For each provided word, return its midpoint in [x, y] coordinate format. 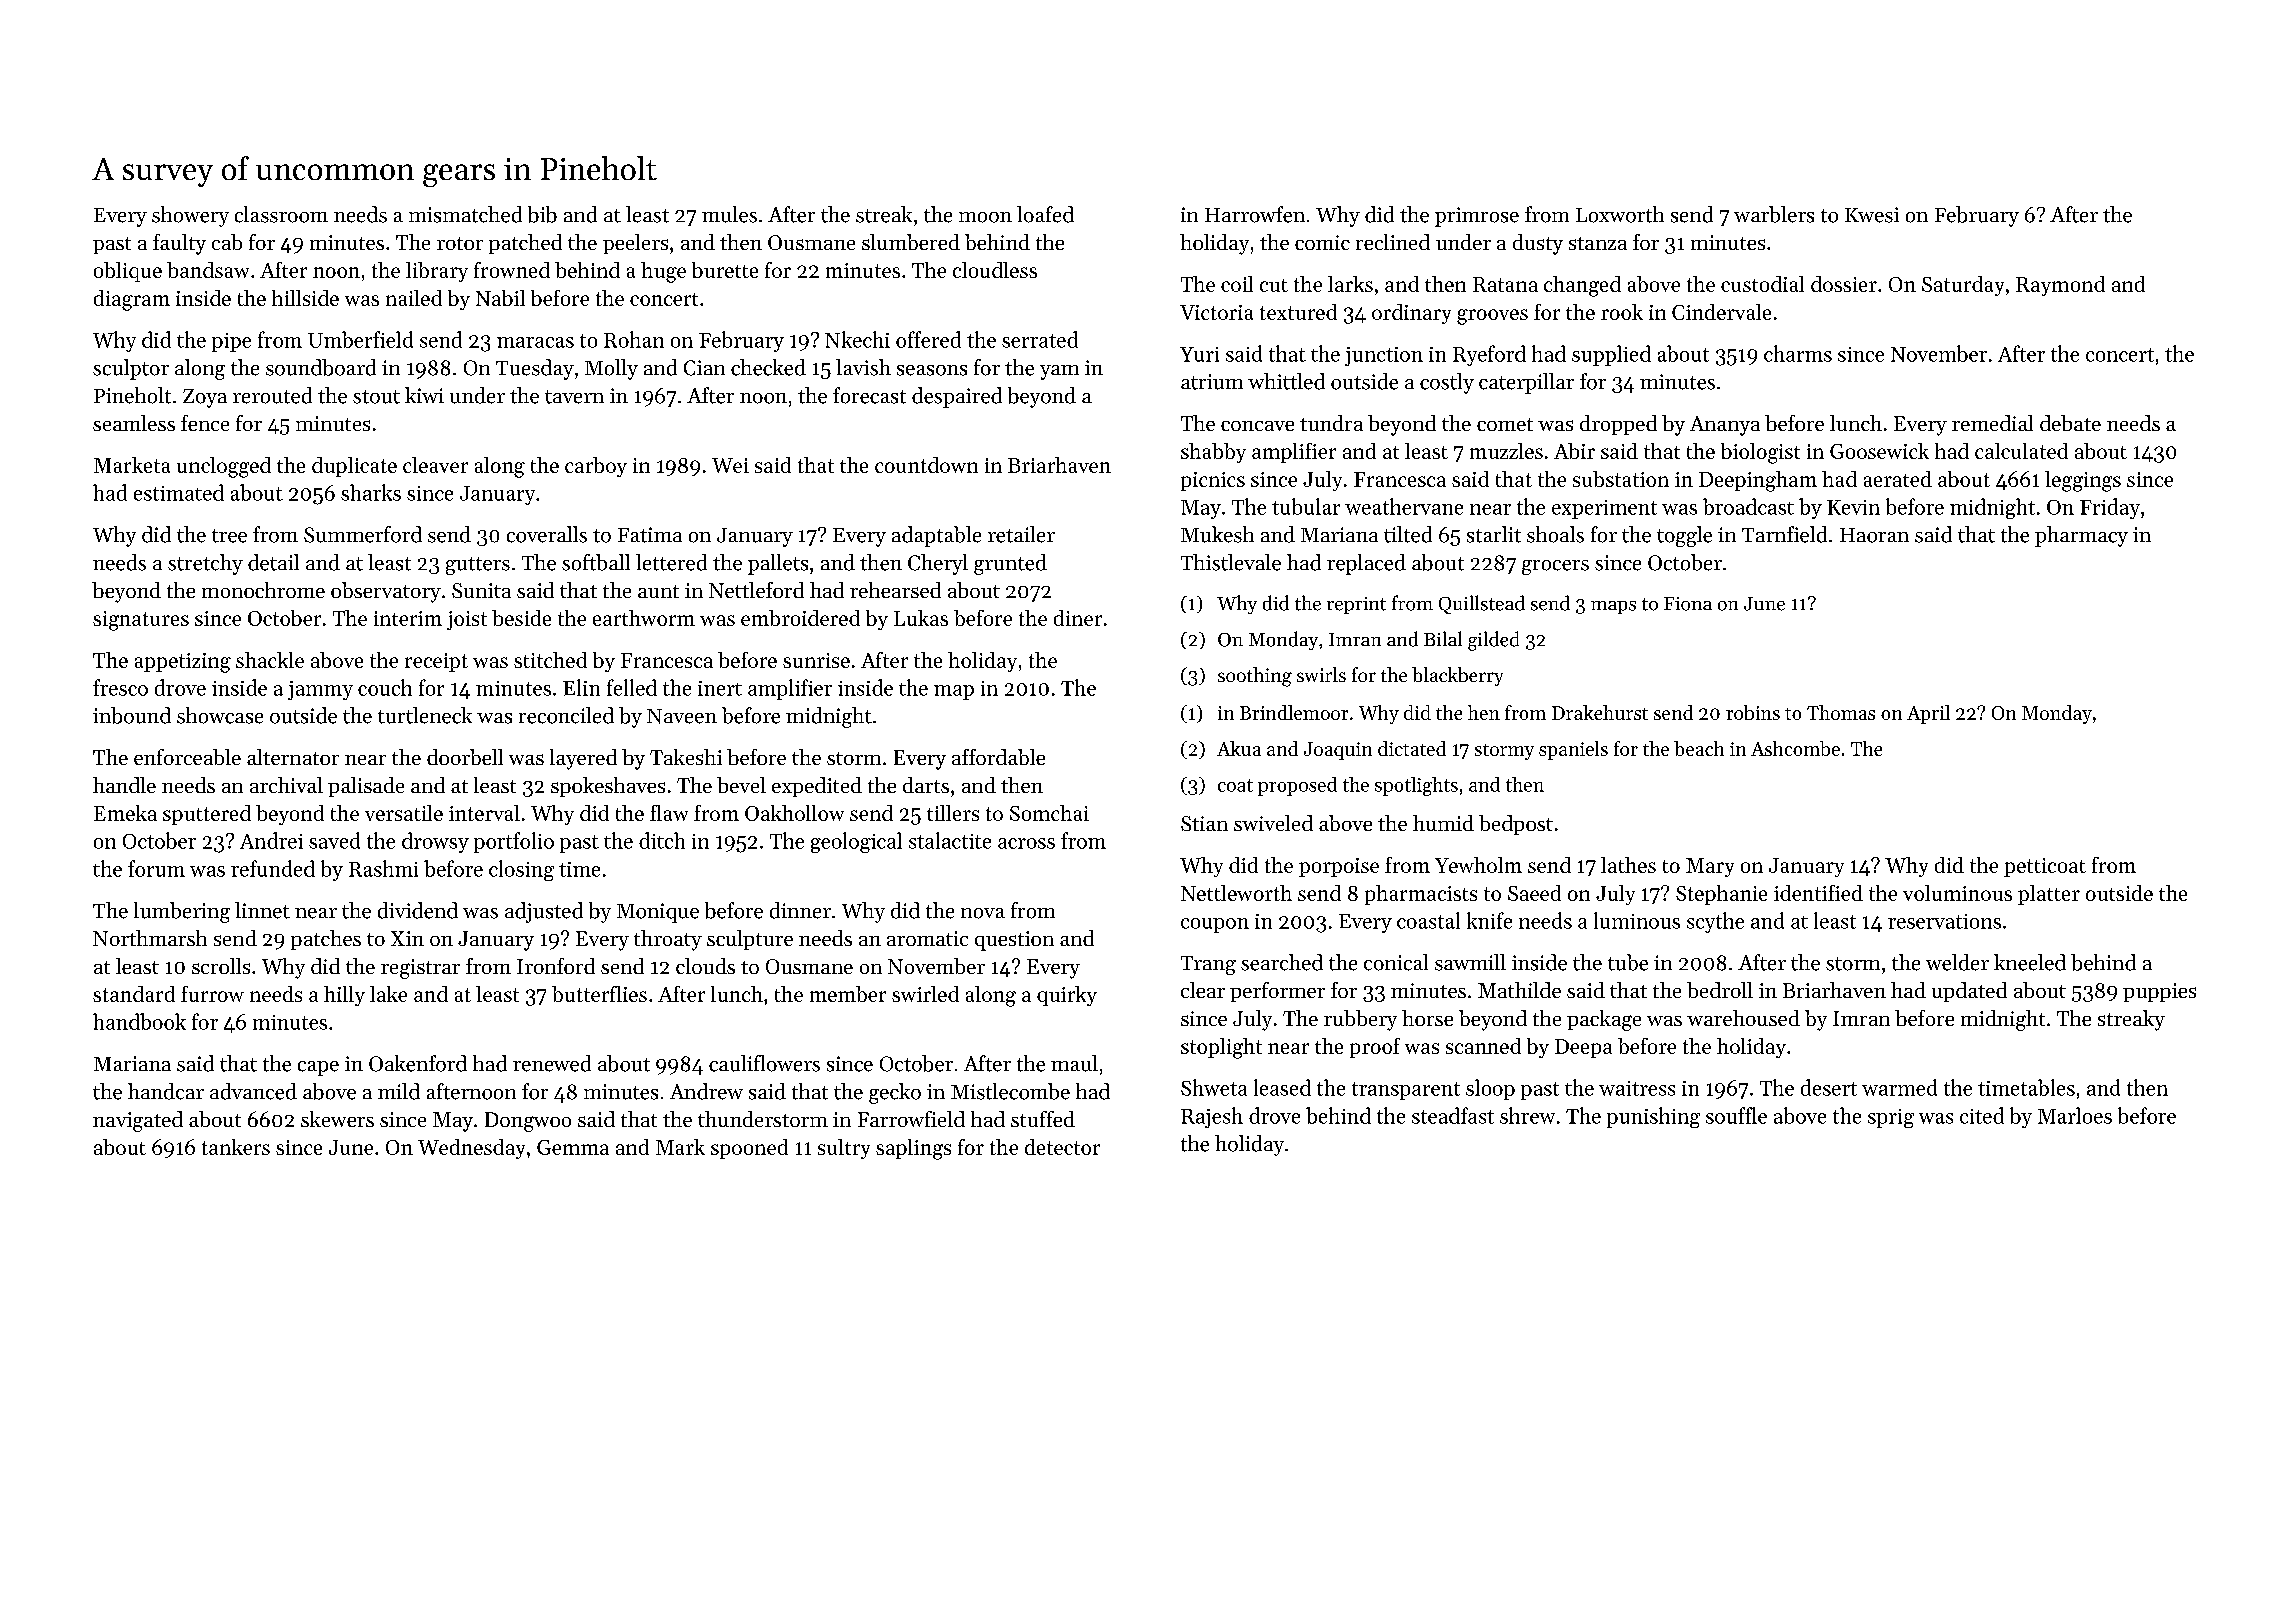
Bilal [1443, 638]
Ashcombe [1795, 748]
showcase [220, 715]
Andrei [271, 840]
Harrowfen [1255, 214]
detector [1062, 1147]
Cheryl [938, 564]
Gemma [573, 1147]
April [1928, 714]
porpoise [1339, 867]
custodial [1762, 284]
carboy [596, 467]
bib [542, 214]
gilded [1493, 641]
